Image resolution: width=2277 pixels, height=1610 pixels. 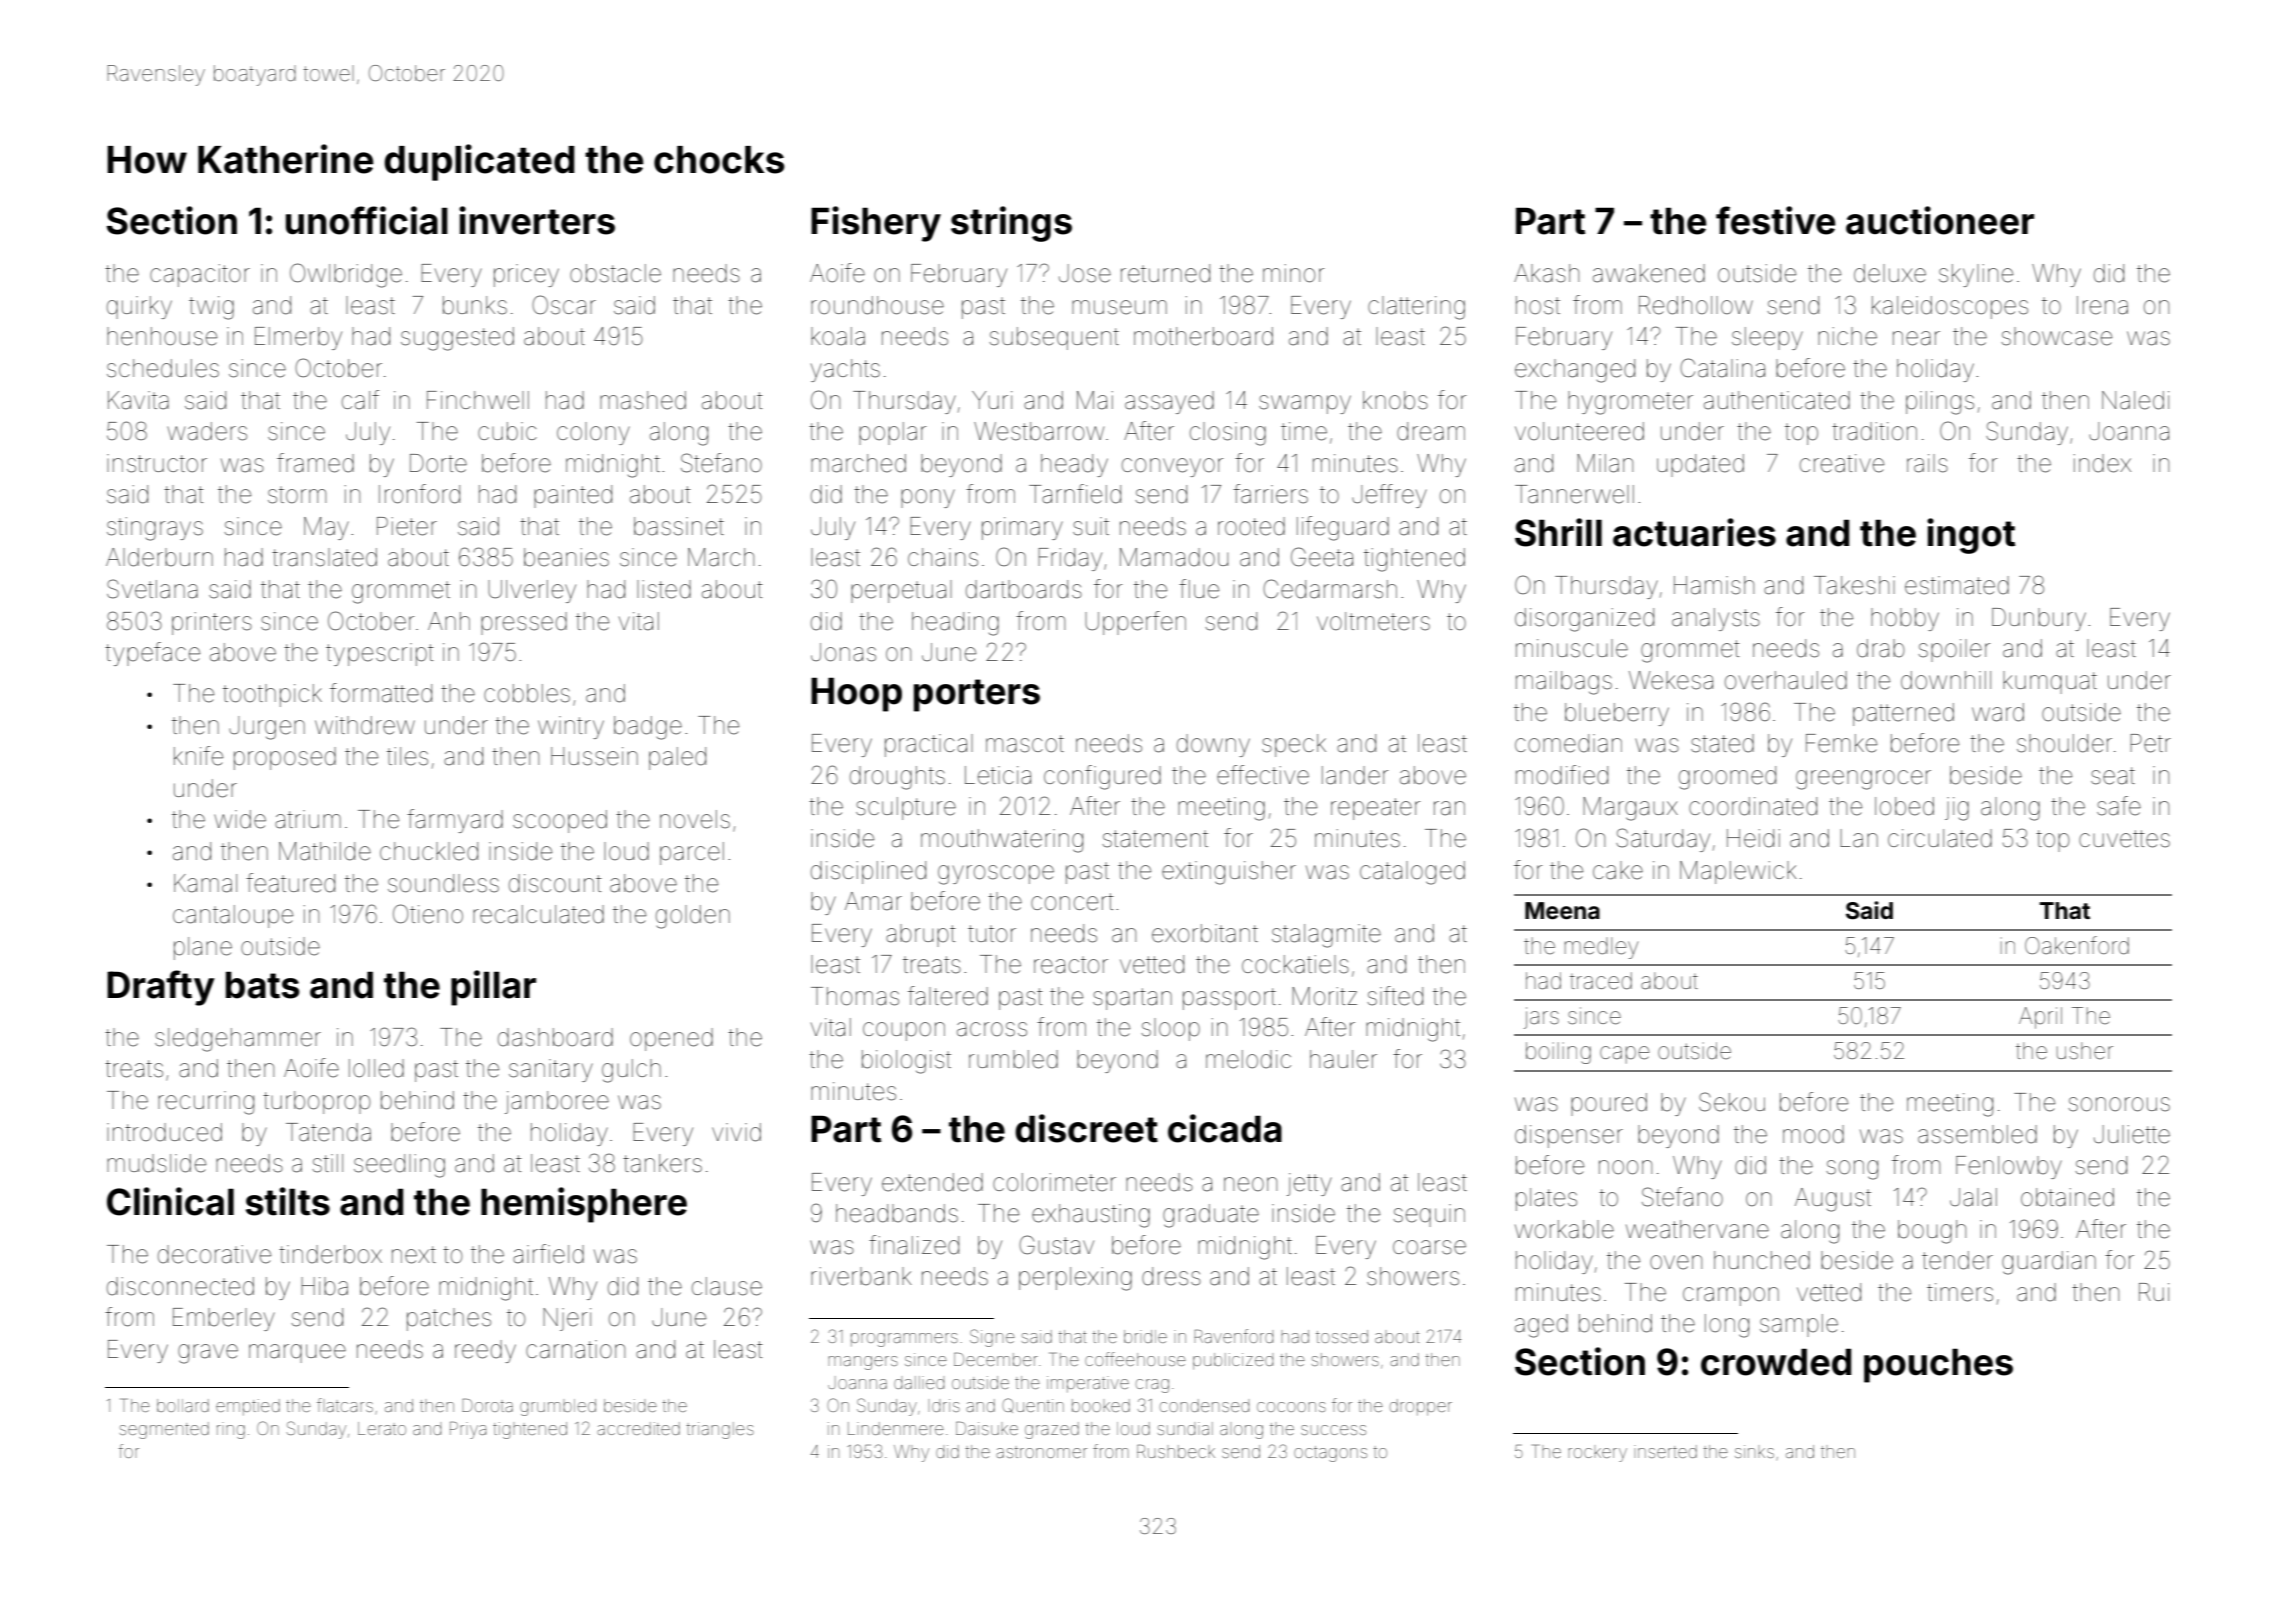 What do you see at coordinates (1775, 220) in the document?
I see `festive` at bounding box center [1775, 220].
